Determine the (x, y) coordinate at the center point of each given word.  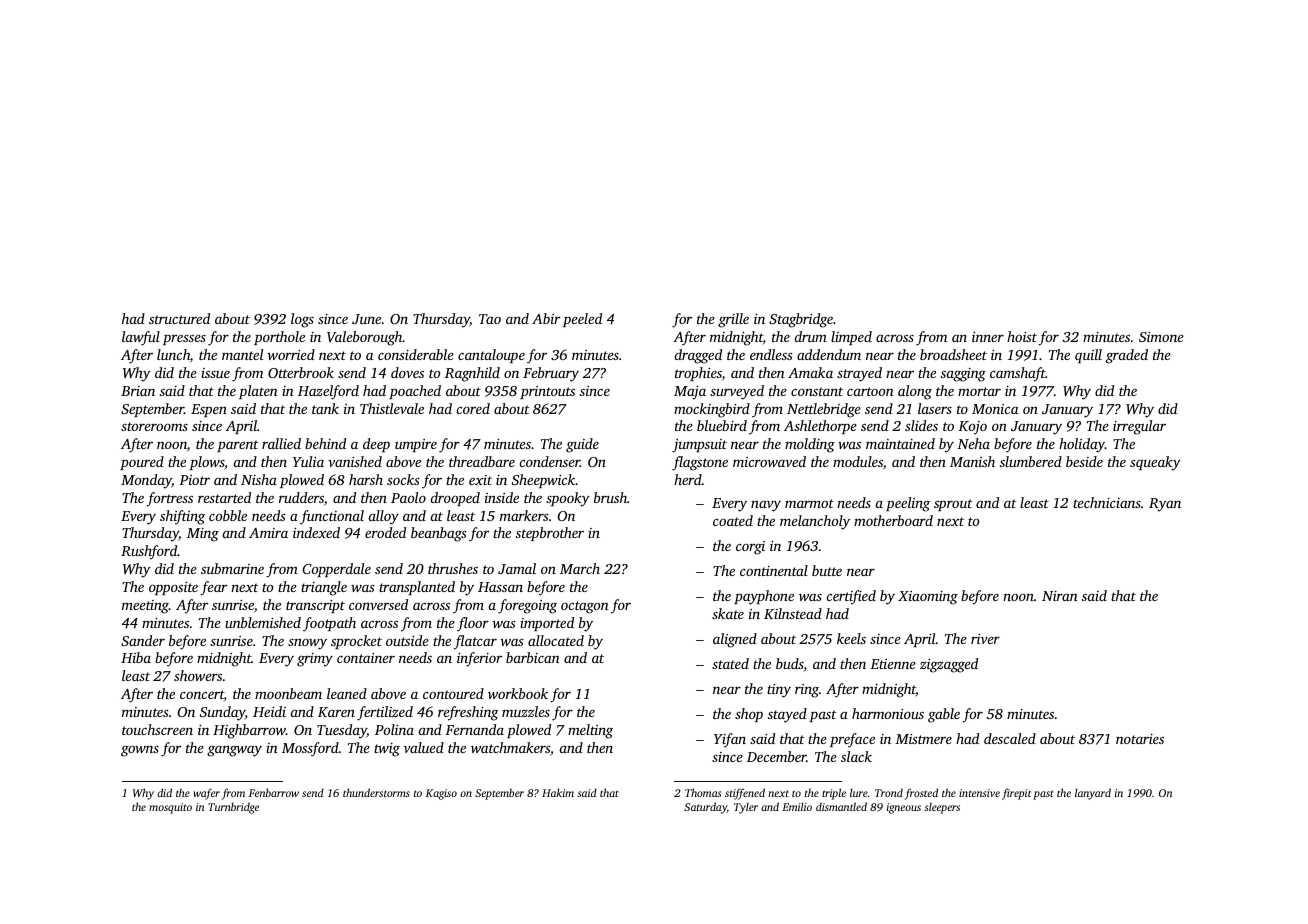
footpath (329, 624)
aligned (735, 640)
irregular (1139, 427)
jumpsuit (699, 446)
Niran (1060, 596)
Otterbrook (301, 372)
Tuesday (342, 731)
